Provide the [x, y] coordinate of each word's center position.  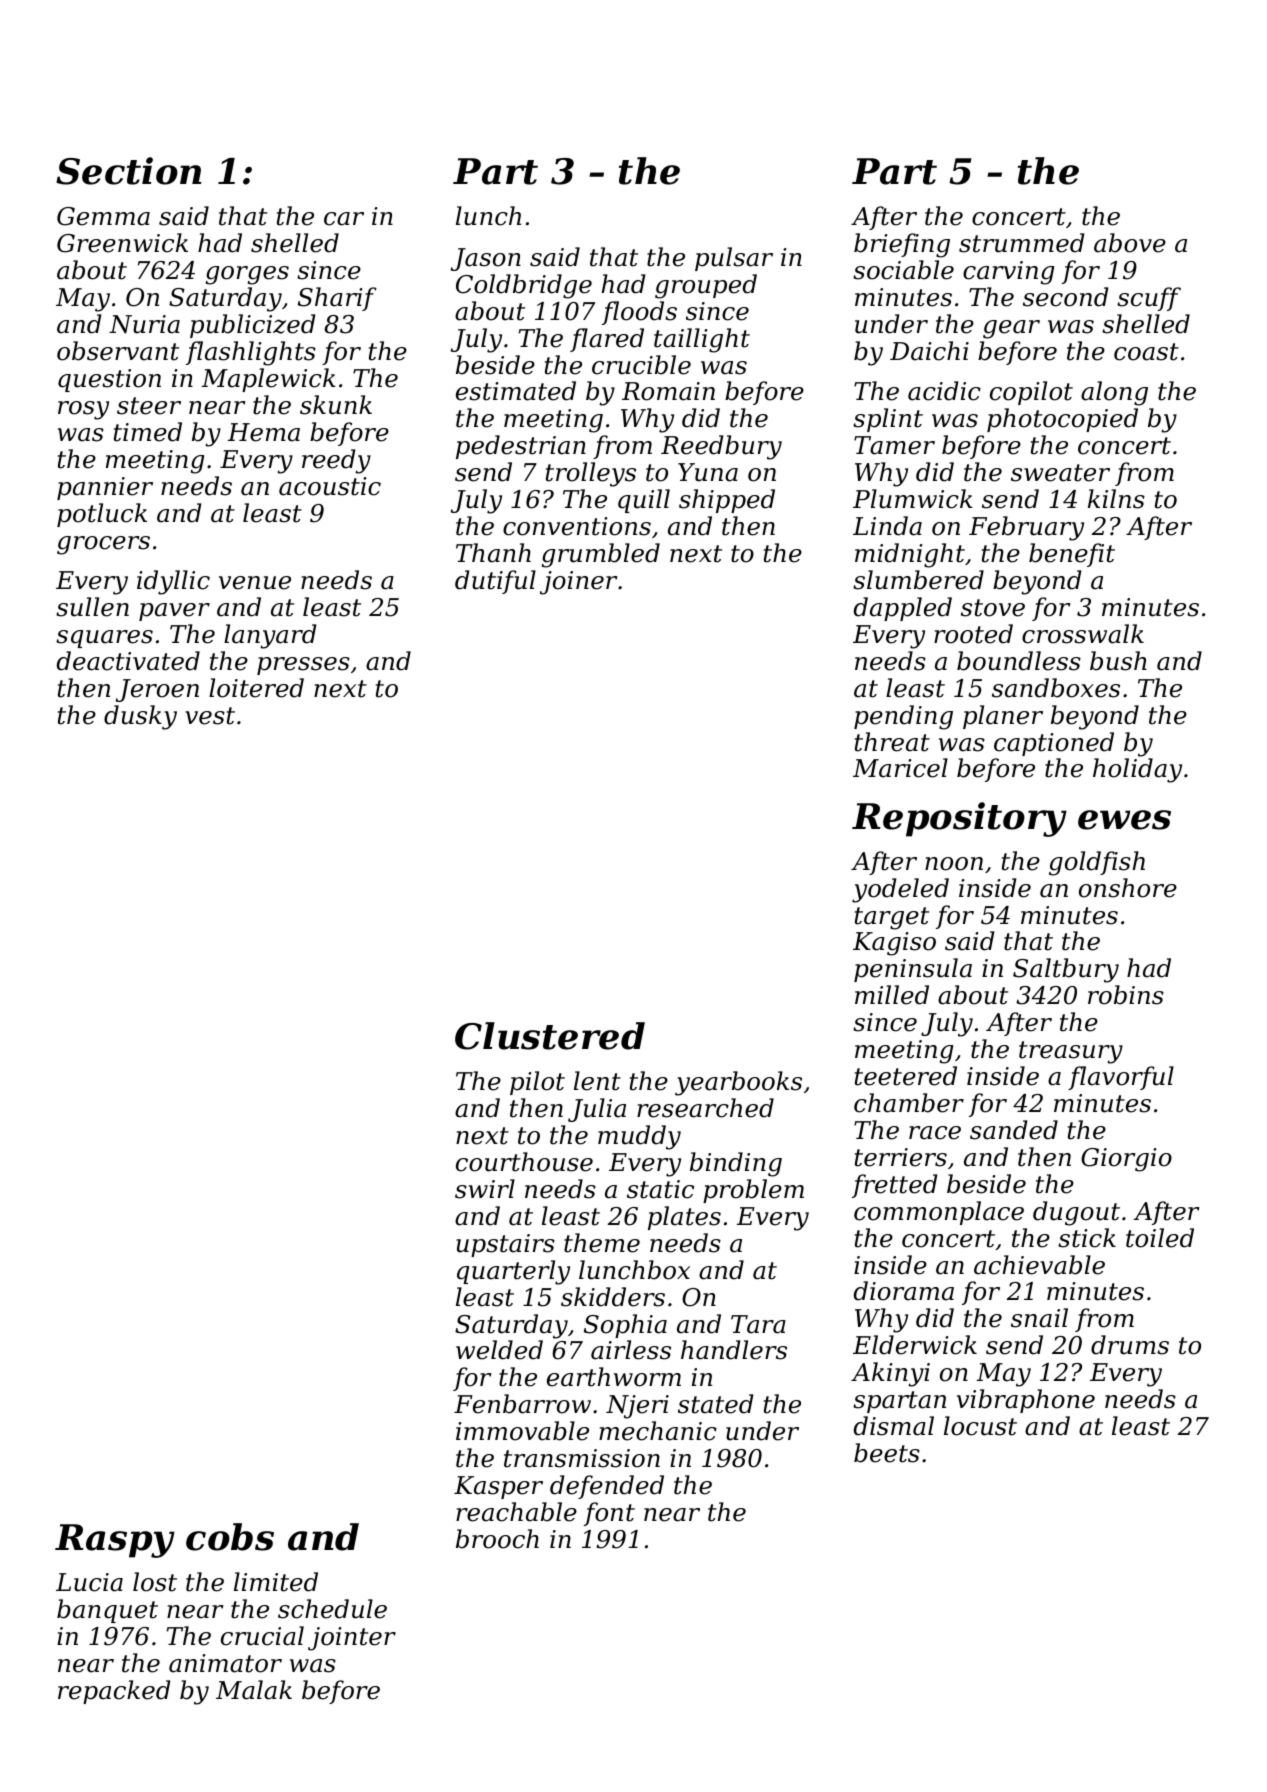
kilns [1116, 499]
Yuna [708, 472]
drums [1130, 1345]
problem [753, 1191]
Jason [486, 259]
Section [129, 171]
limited [276, 1582]
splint [888, 420]
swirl [485, 1189]
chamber [909, 1103]
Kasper [498, 1487]
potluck [102, 515]
